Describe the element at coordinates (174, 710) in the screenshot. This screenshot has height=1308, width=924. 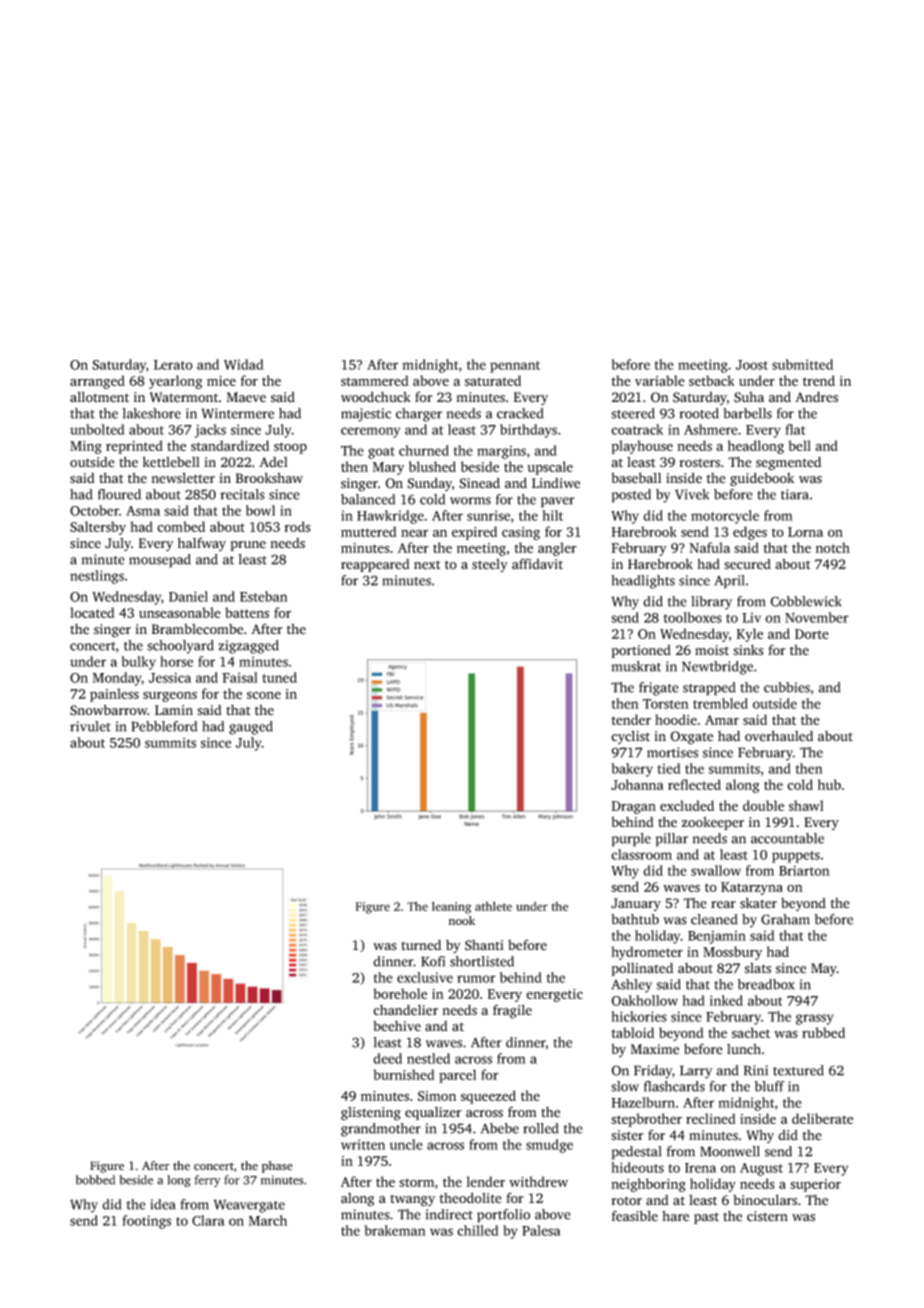
I see `Lamin` at that location.
